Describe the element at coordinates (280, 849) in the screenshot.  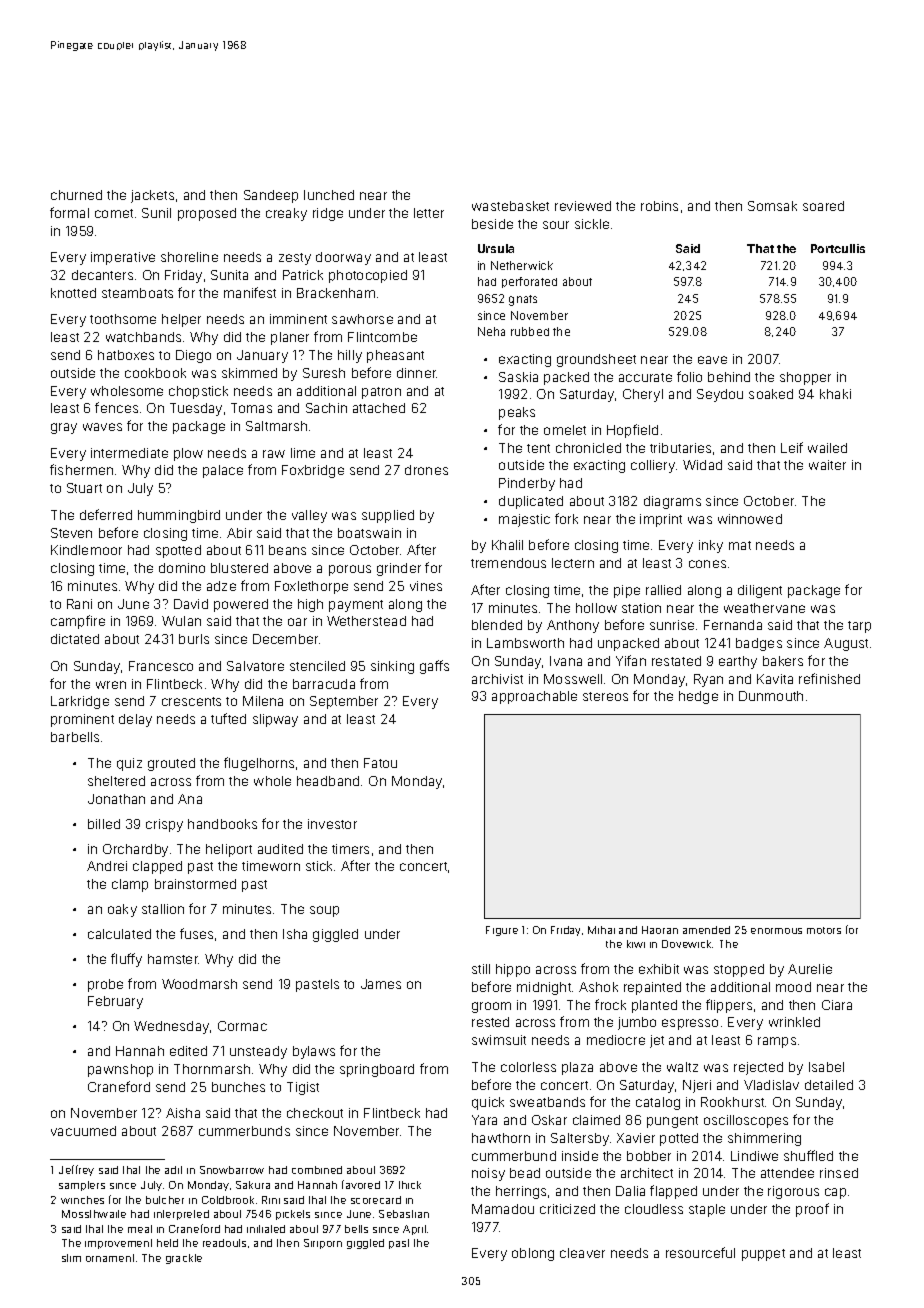
I see `audited` at that location.
